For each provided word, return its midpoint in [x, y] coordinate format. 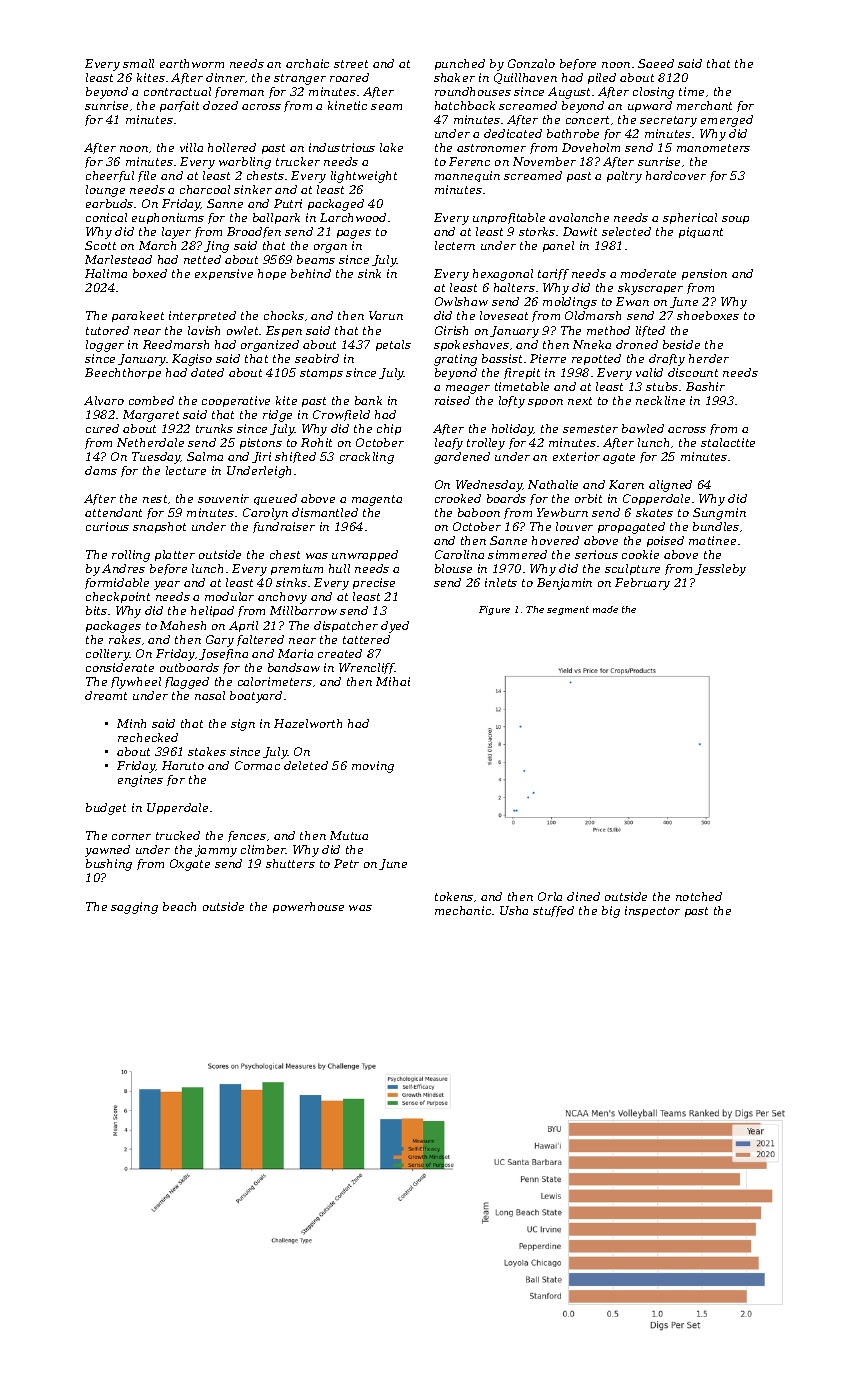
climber [263, 849]
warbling [245, 163]
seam [386, 107]
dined [583, 896]
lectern [455, 245]
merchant [704, 105]
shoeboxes [708, 315]
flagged [187, 683]
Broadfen [254, 232]
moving [373, 767]
